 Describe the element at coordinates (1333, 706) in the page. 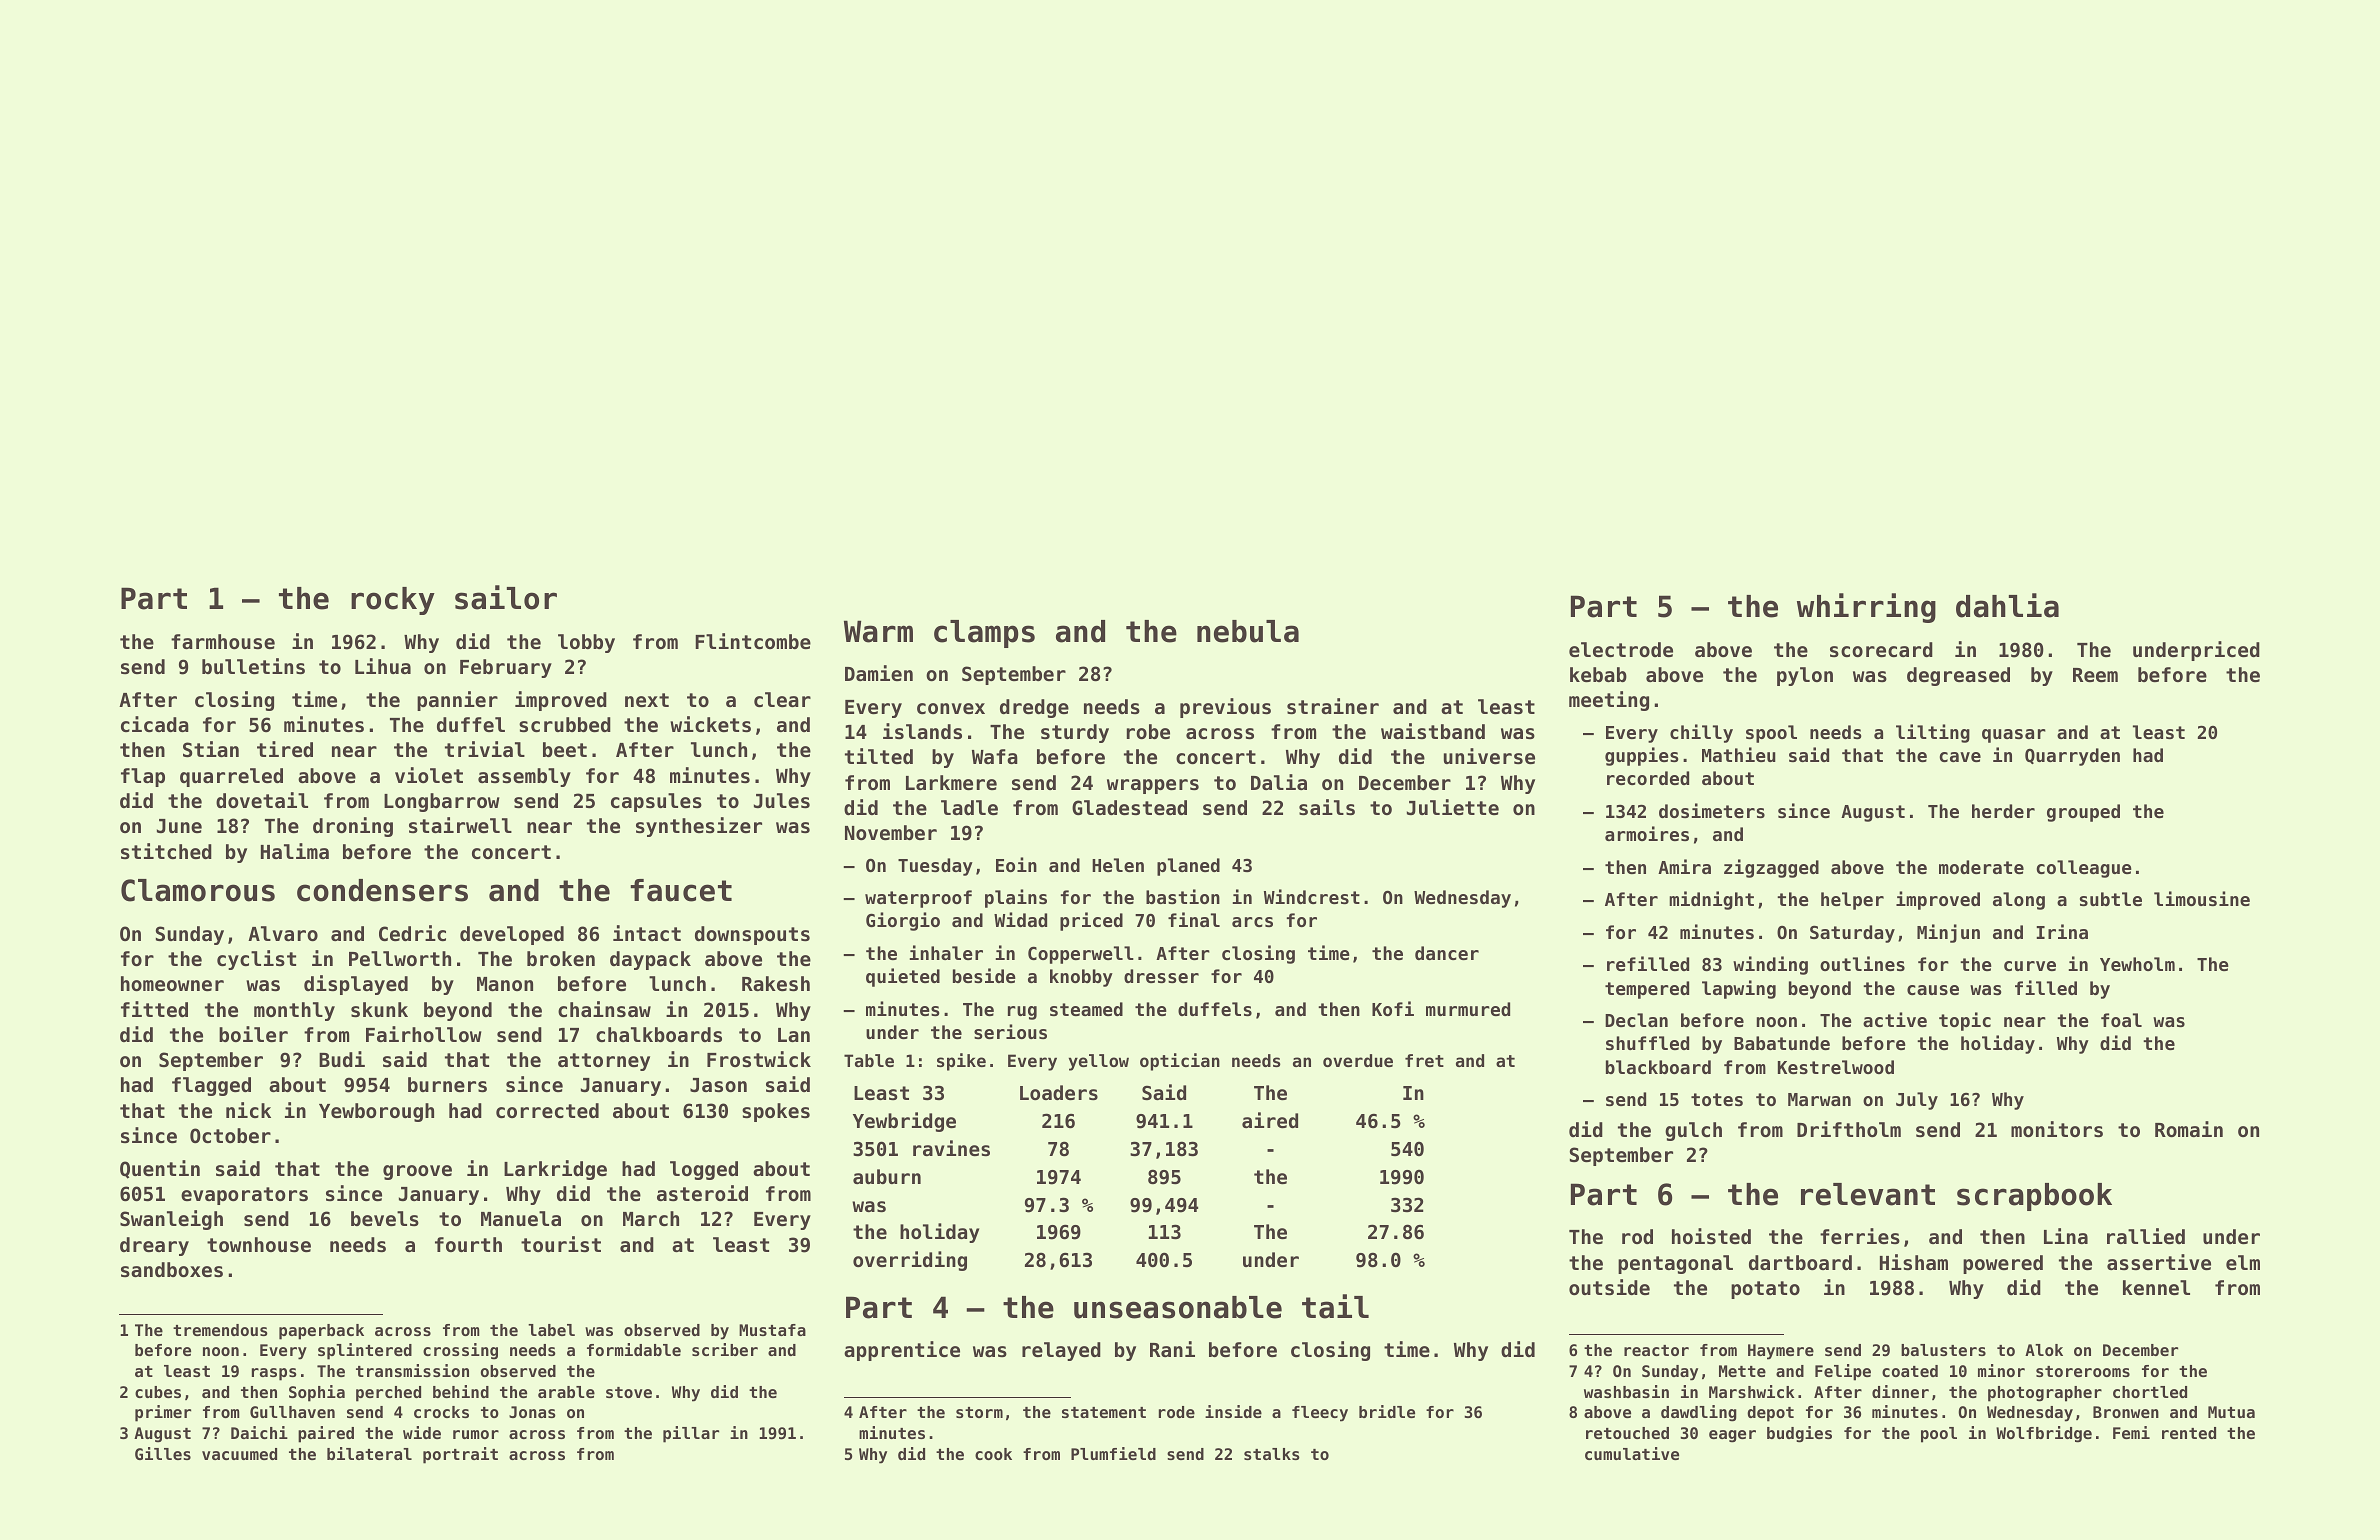

I see `strainer` at that location.
